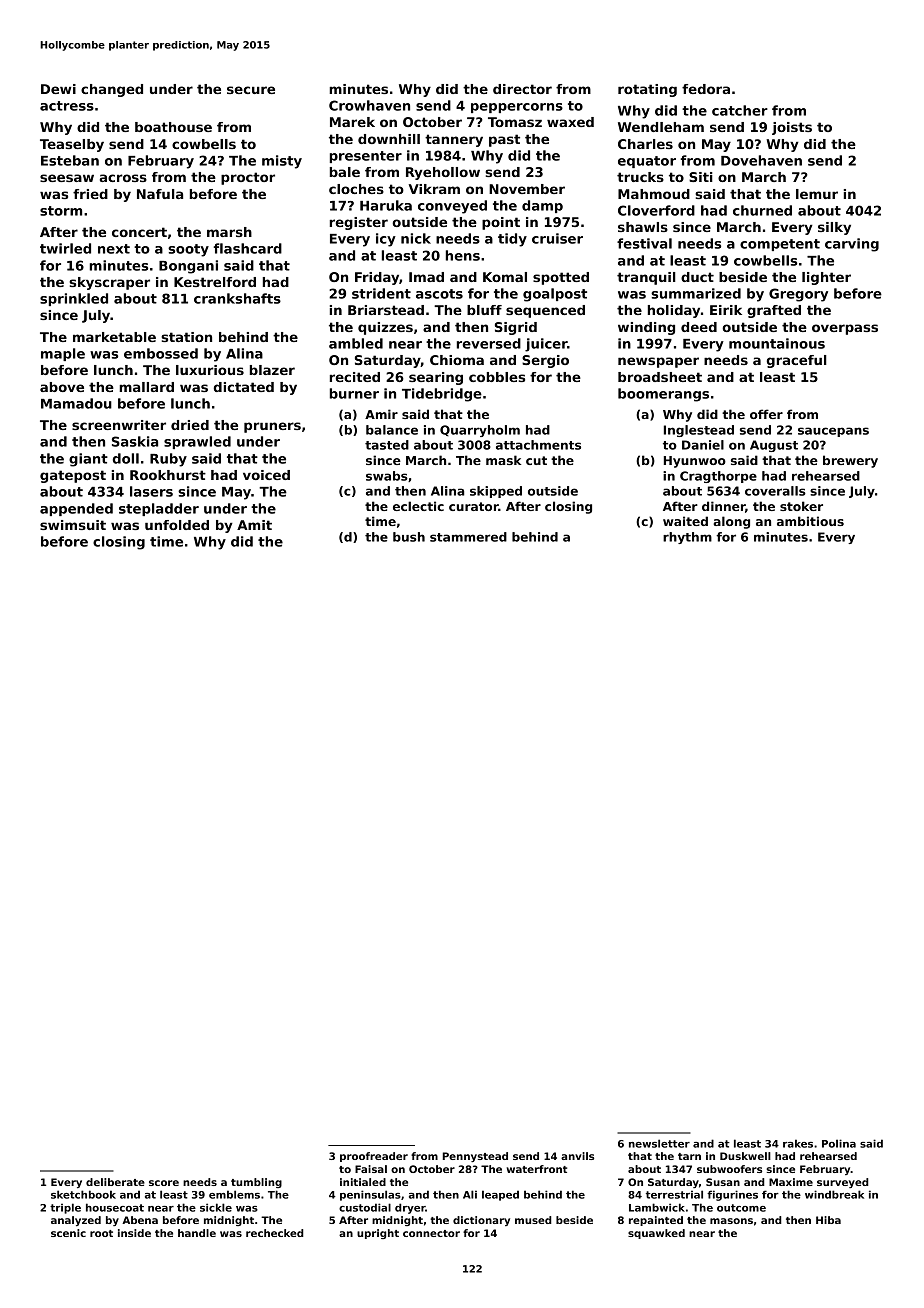  I want to click on rhythm, so click(687, 538).
